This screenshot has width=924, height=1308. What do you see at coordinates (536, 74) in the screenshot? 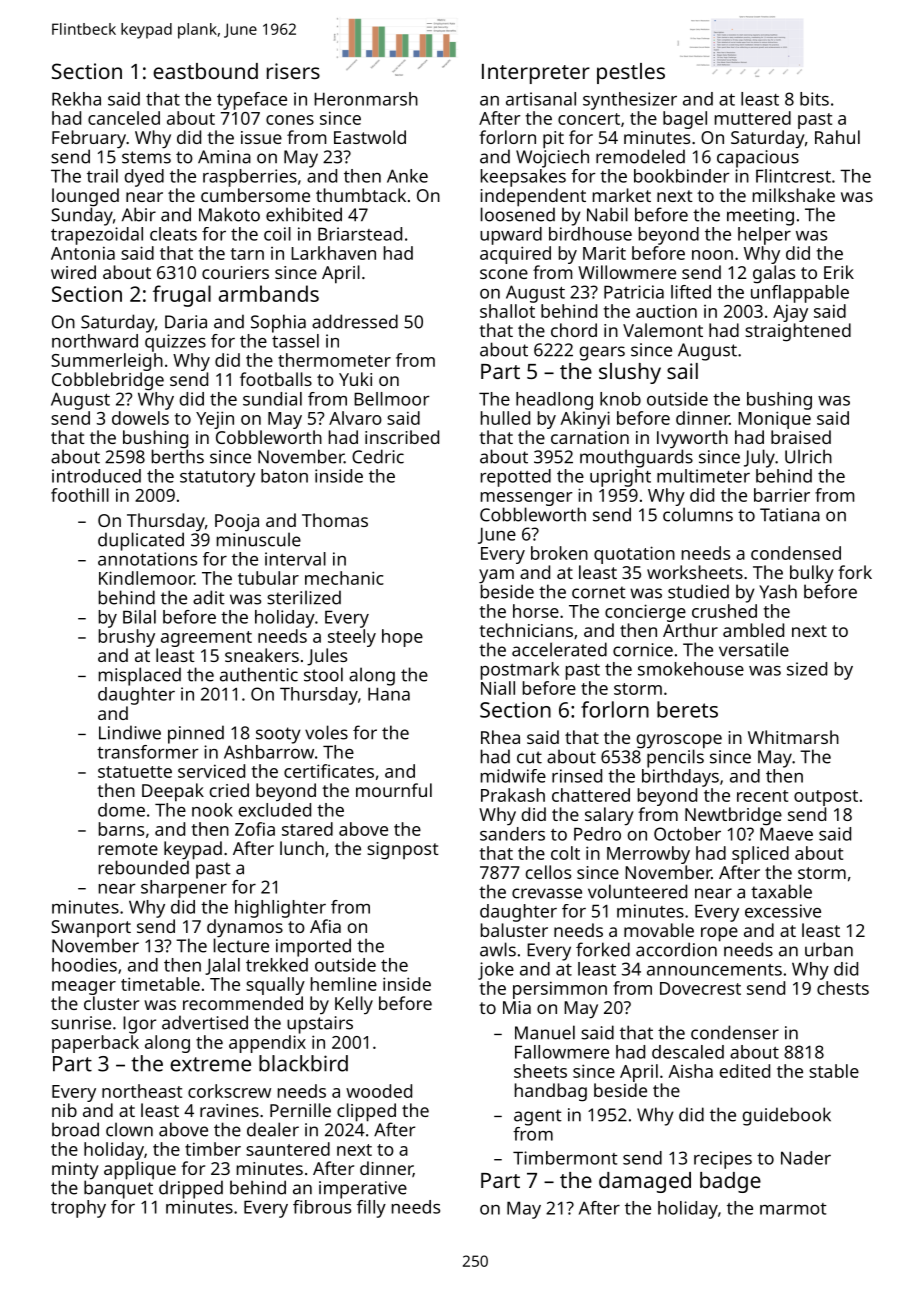
I see `Interpreter` at bounding box center [536, 74].
